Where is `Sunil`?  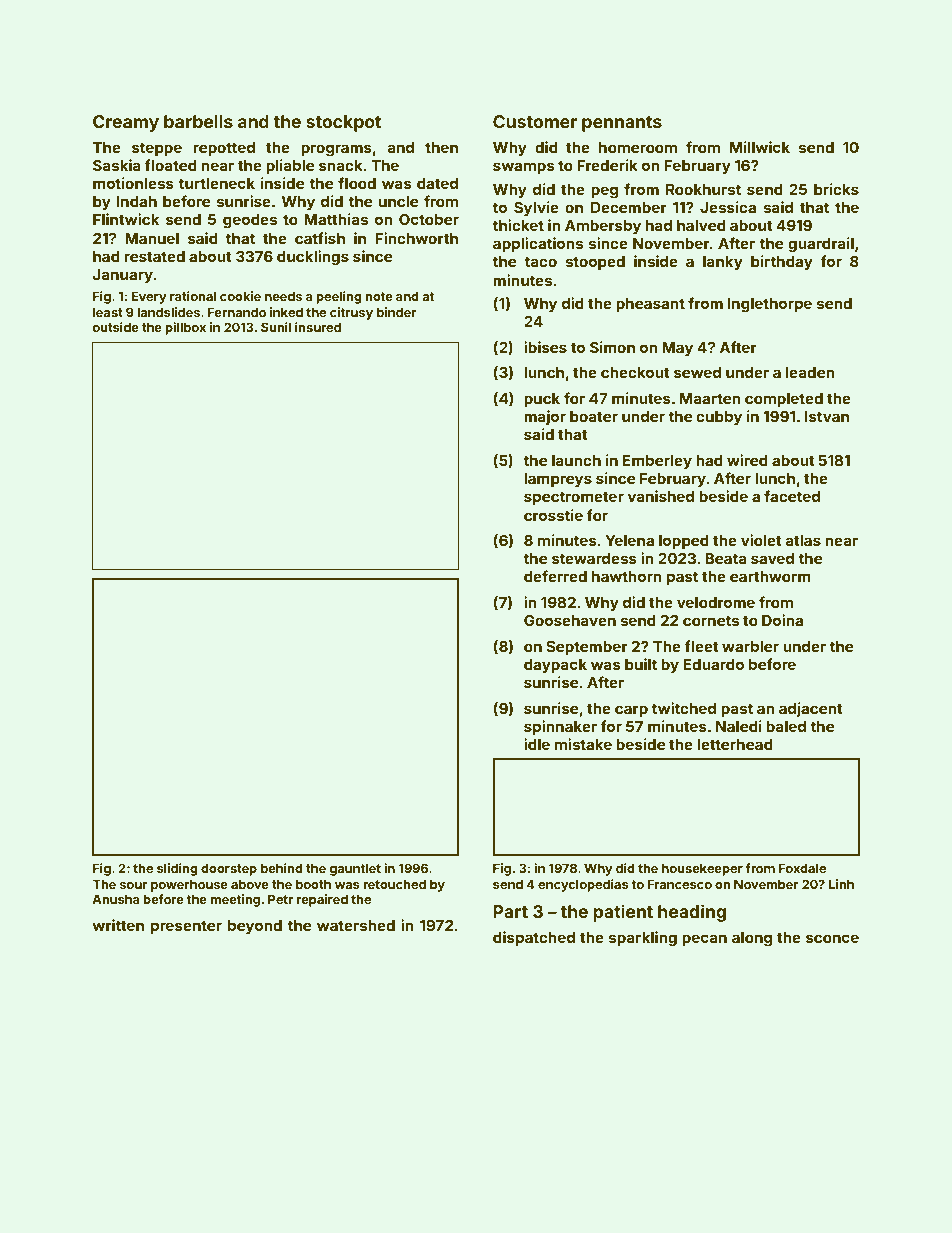 Sunil is located at coordinates (276, 327).
